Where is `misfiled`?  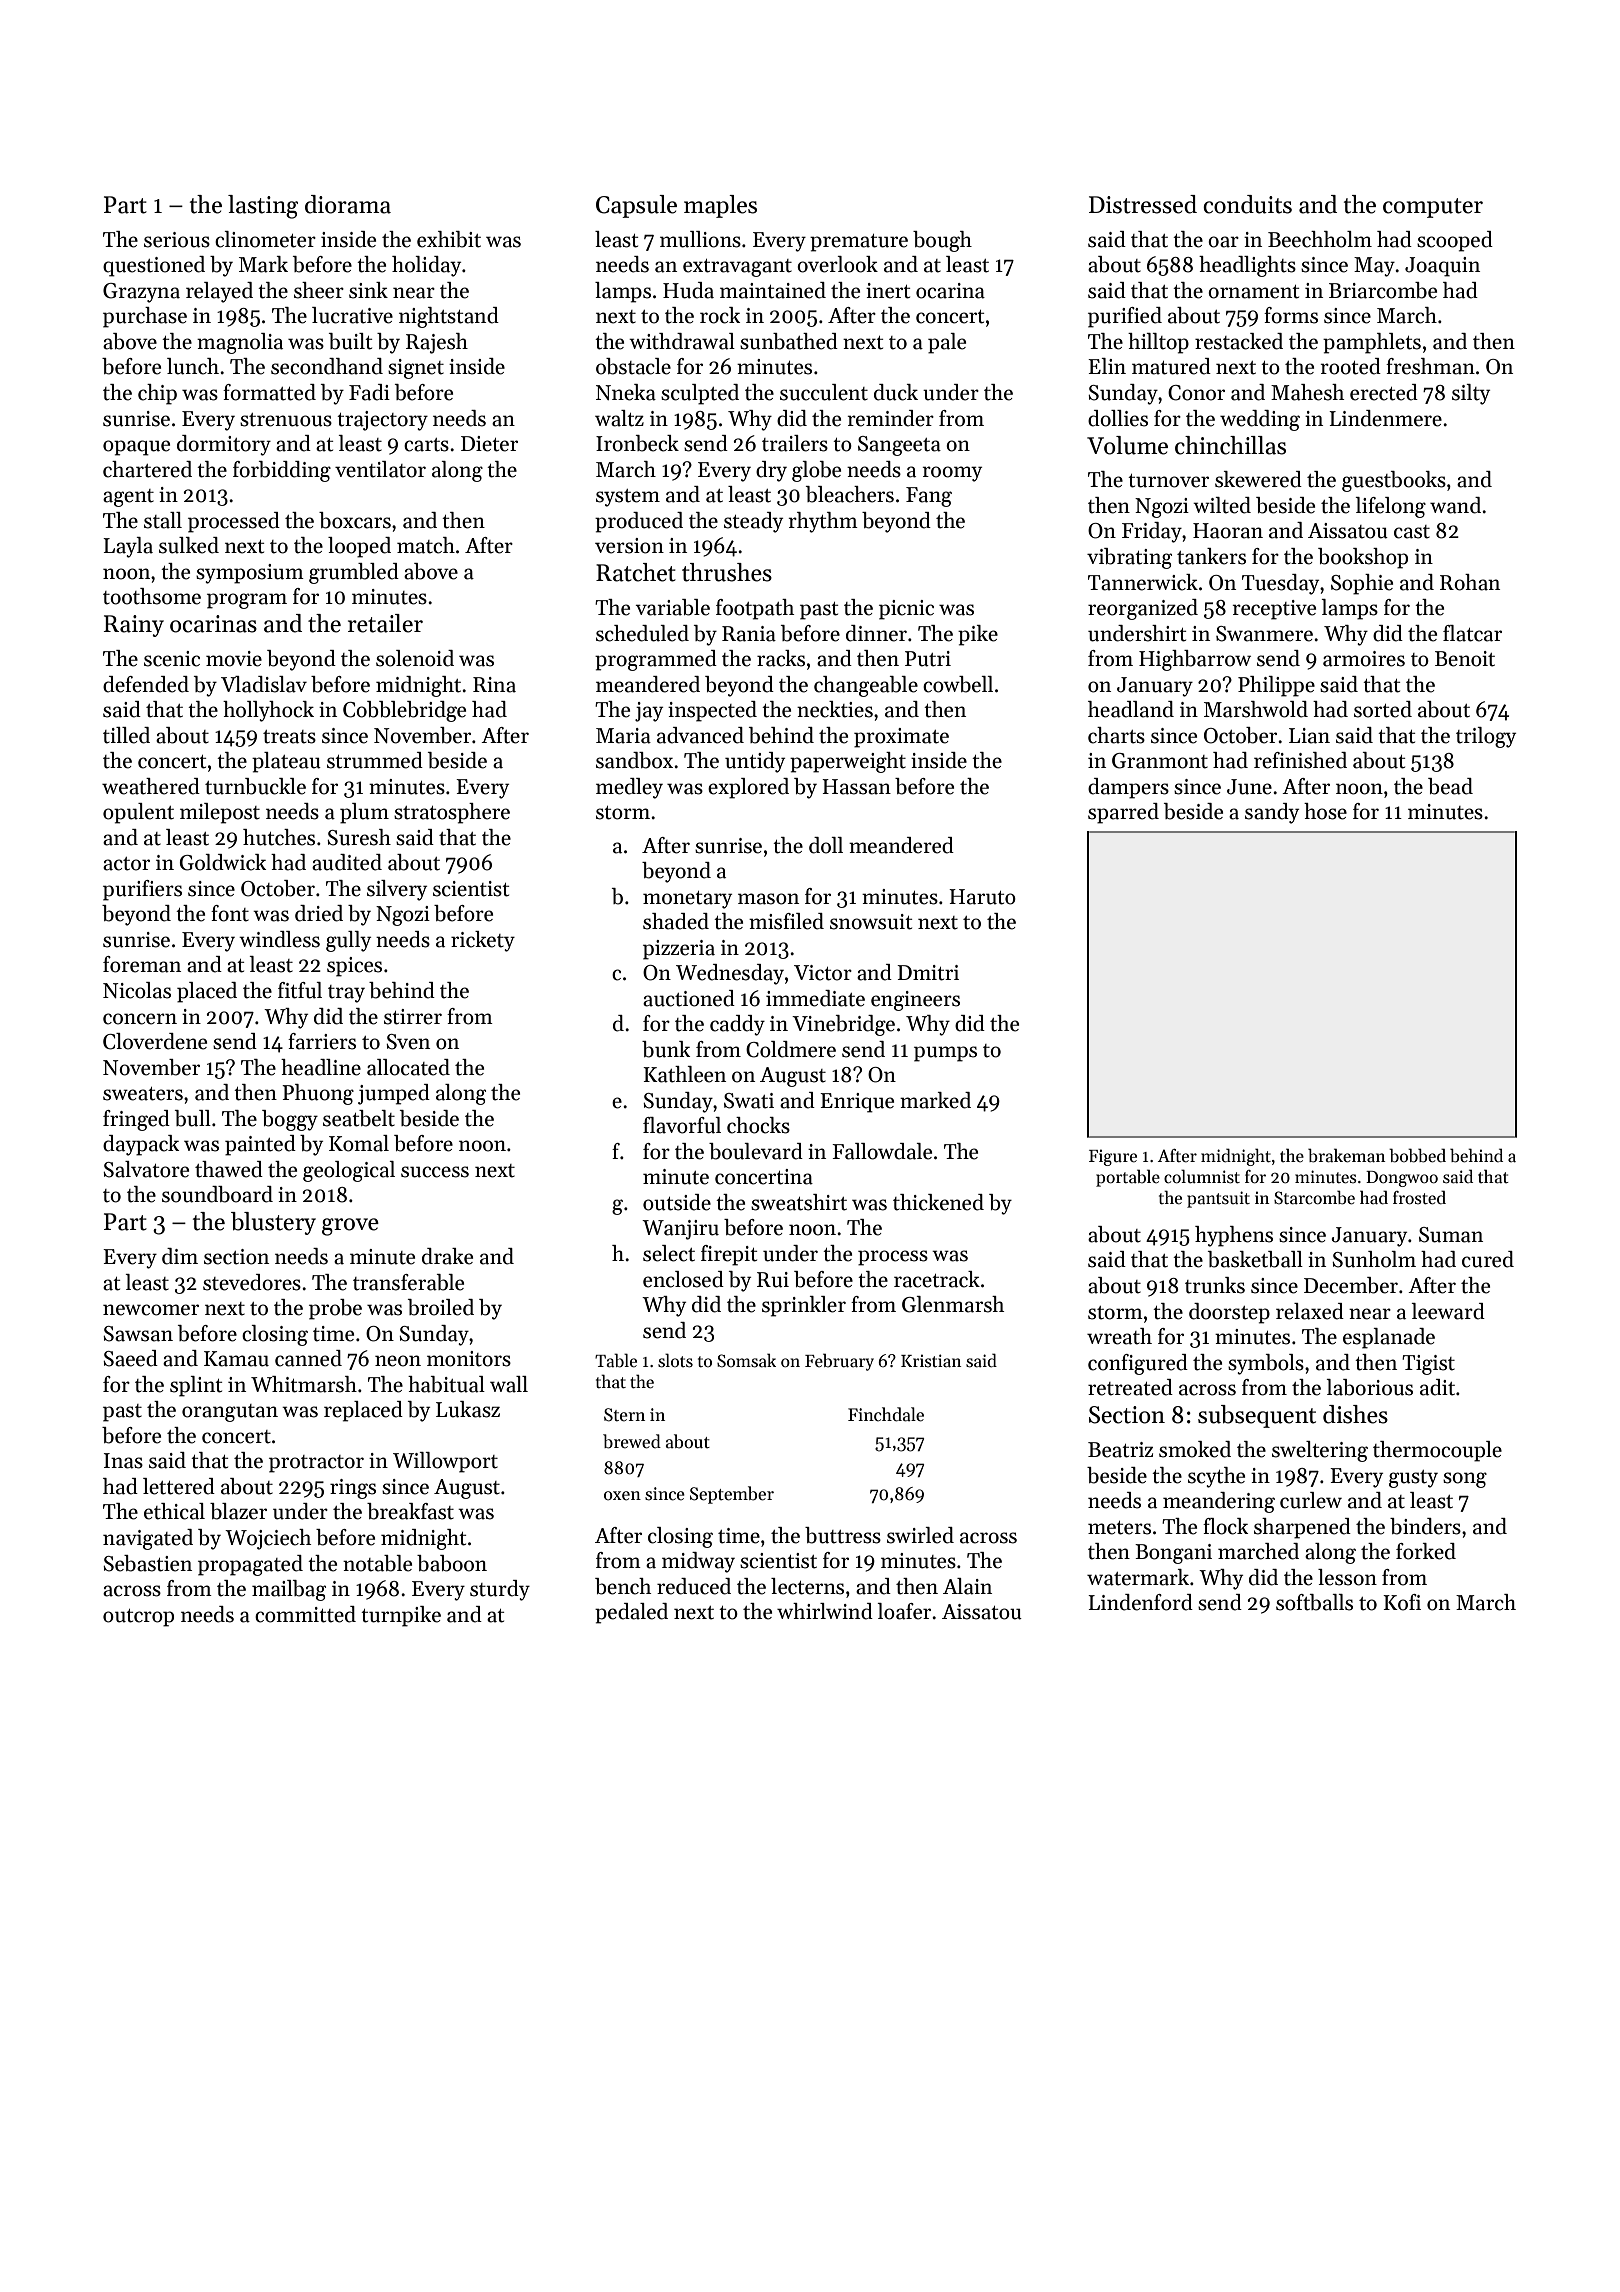 misfiled is located at coordinates (786, 921).
